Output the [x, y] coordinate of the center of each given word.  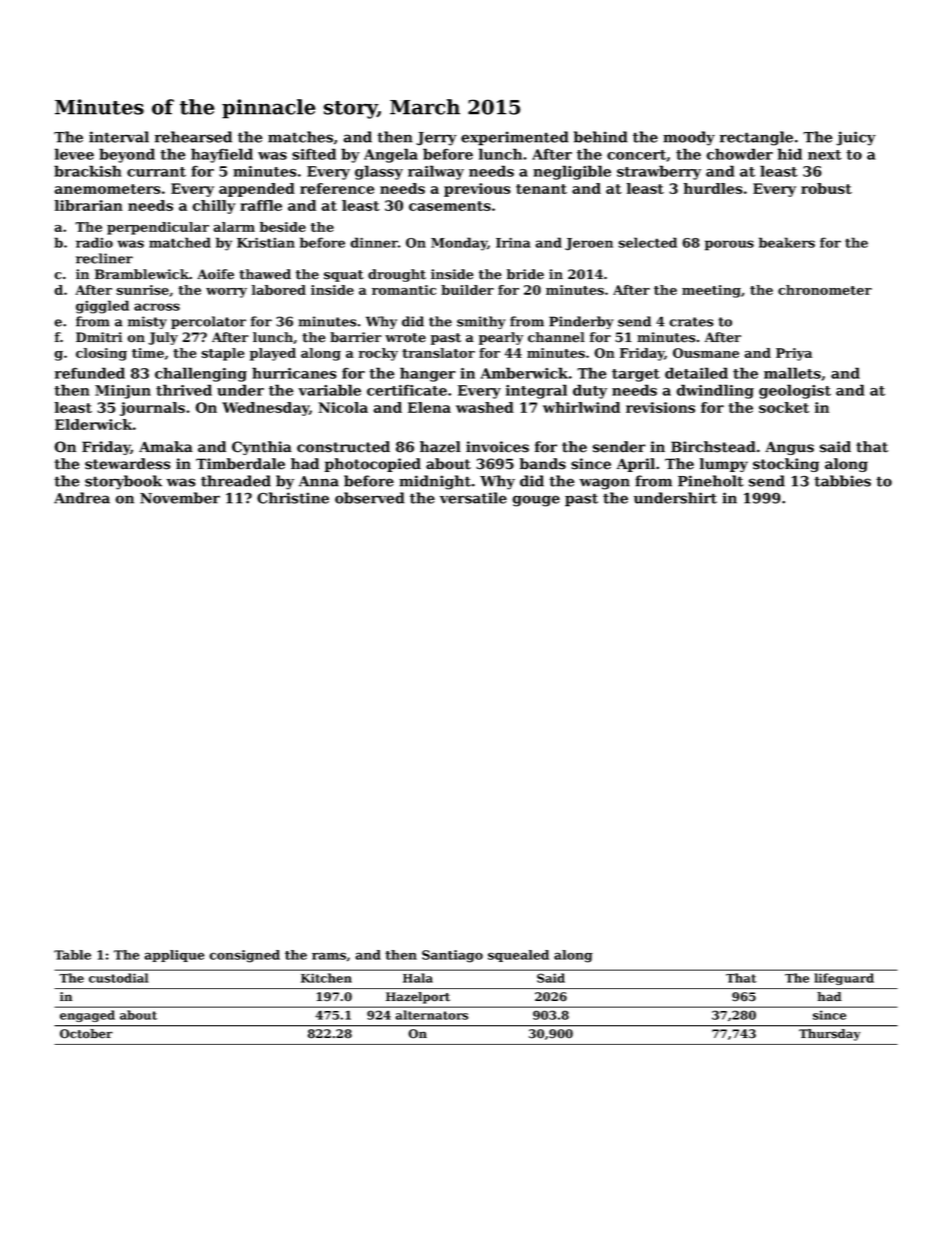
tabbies [842, 481]
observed [370, 498]
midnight [435, 482]
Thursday [829, 1035]
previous [477, 190]
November [180, 498]
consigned [244, 956]
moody [689, 138]
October [86, 1034]
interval [119, 137]
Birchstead [713, 447]
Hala [418, 978]
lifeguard [844, 979]
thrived [184, 390]
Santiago [452, 956]
